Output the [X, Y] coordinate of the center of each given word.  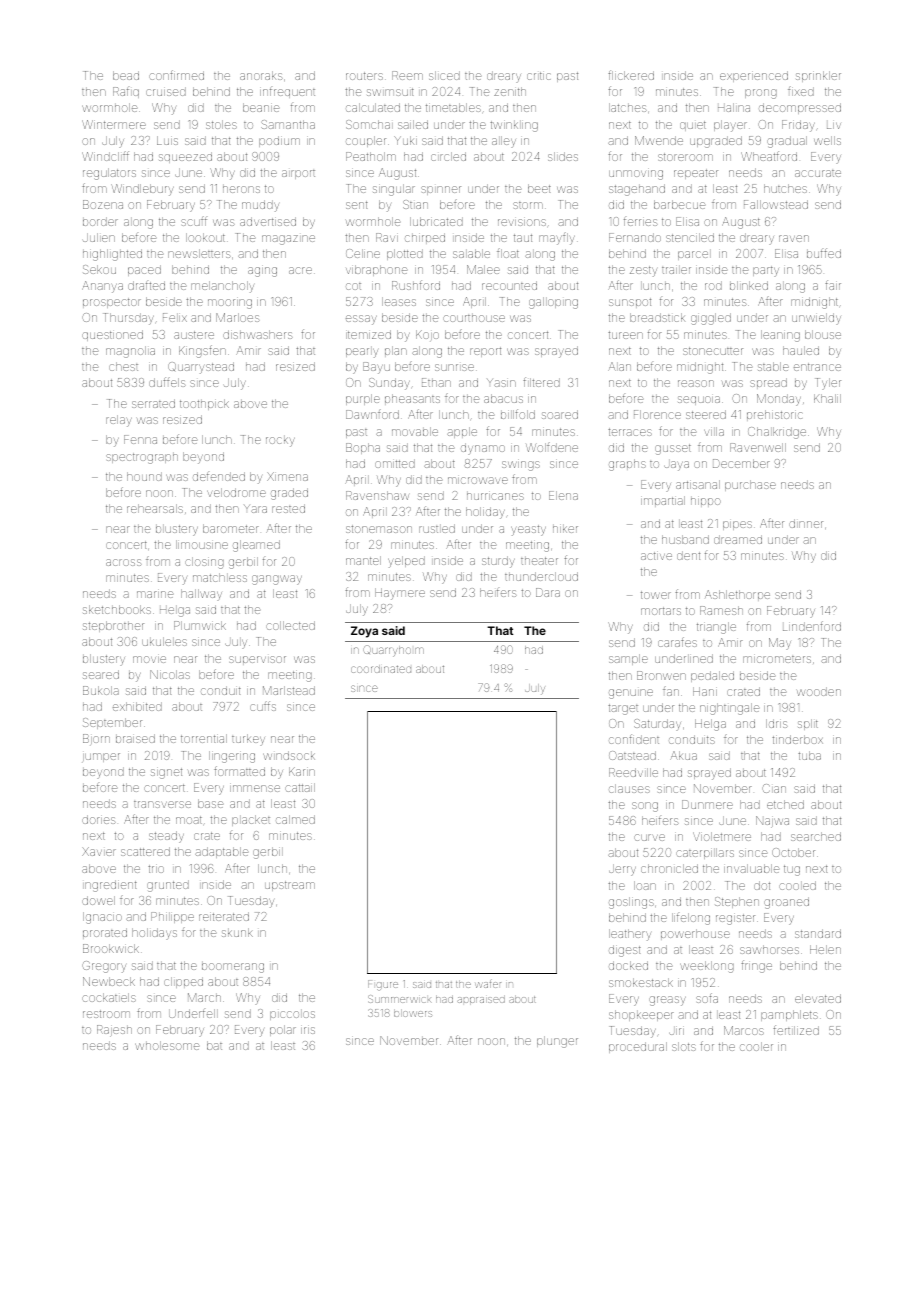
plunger [557, 1042]
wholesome [167, 1045]
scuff [194, 221]
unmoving [636, 175]
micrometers [777, 659]
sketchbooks [117, 609]
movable [415, 431]
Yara [255, 509]
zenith [510, 91]
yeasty [528, 530]
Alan [619, 366]
